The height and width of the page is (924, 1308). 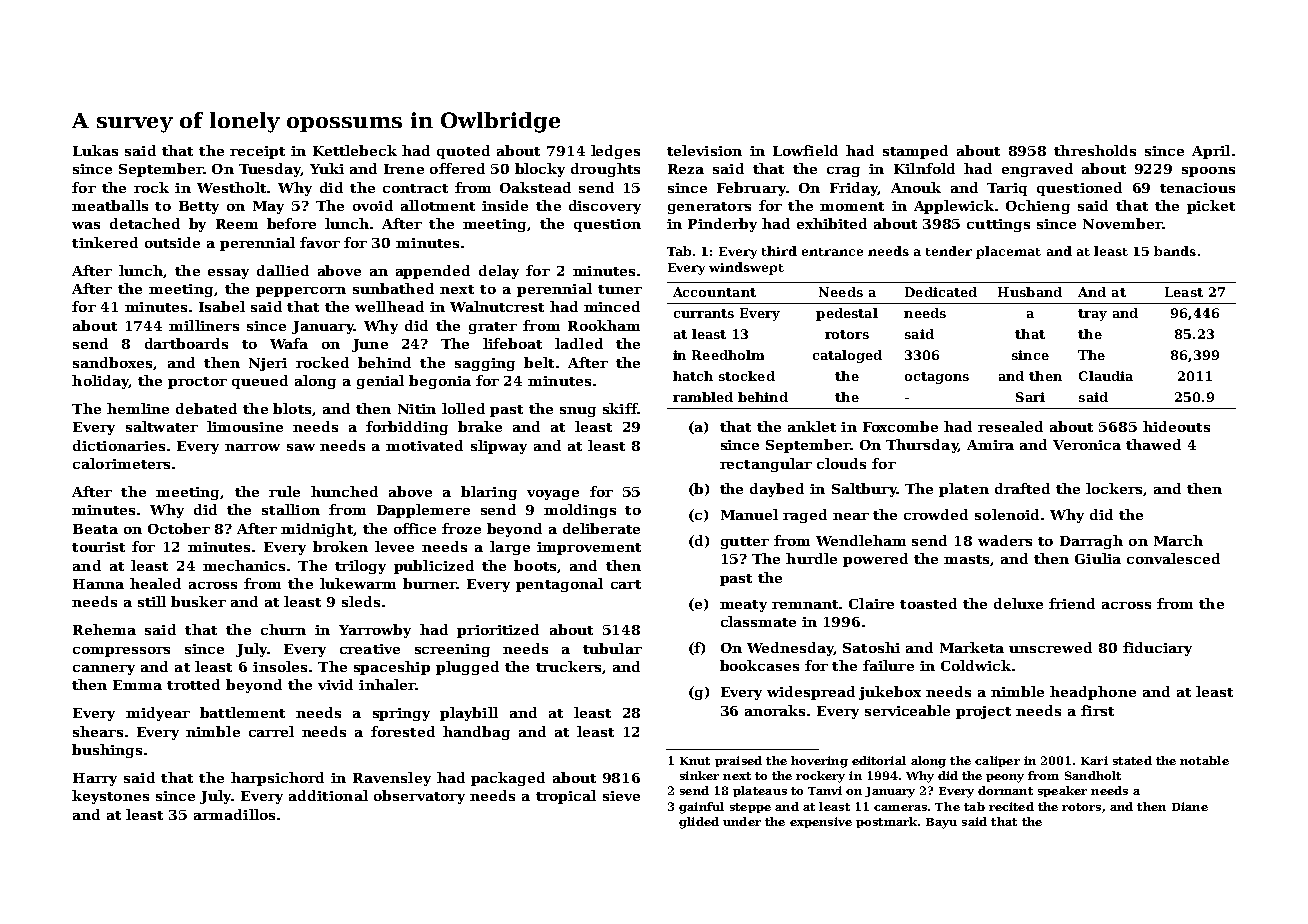 What do you see at coordinates (268, 207) in the page?
I see `May` at bounding box center [268, 207].
